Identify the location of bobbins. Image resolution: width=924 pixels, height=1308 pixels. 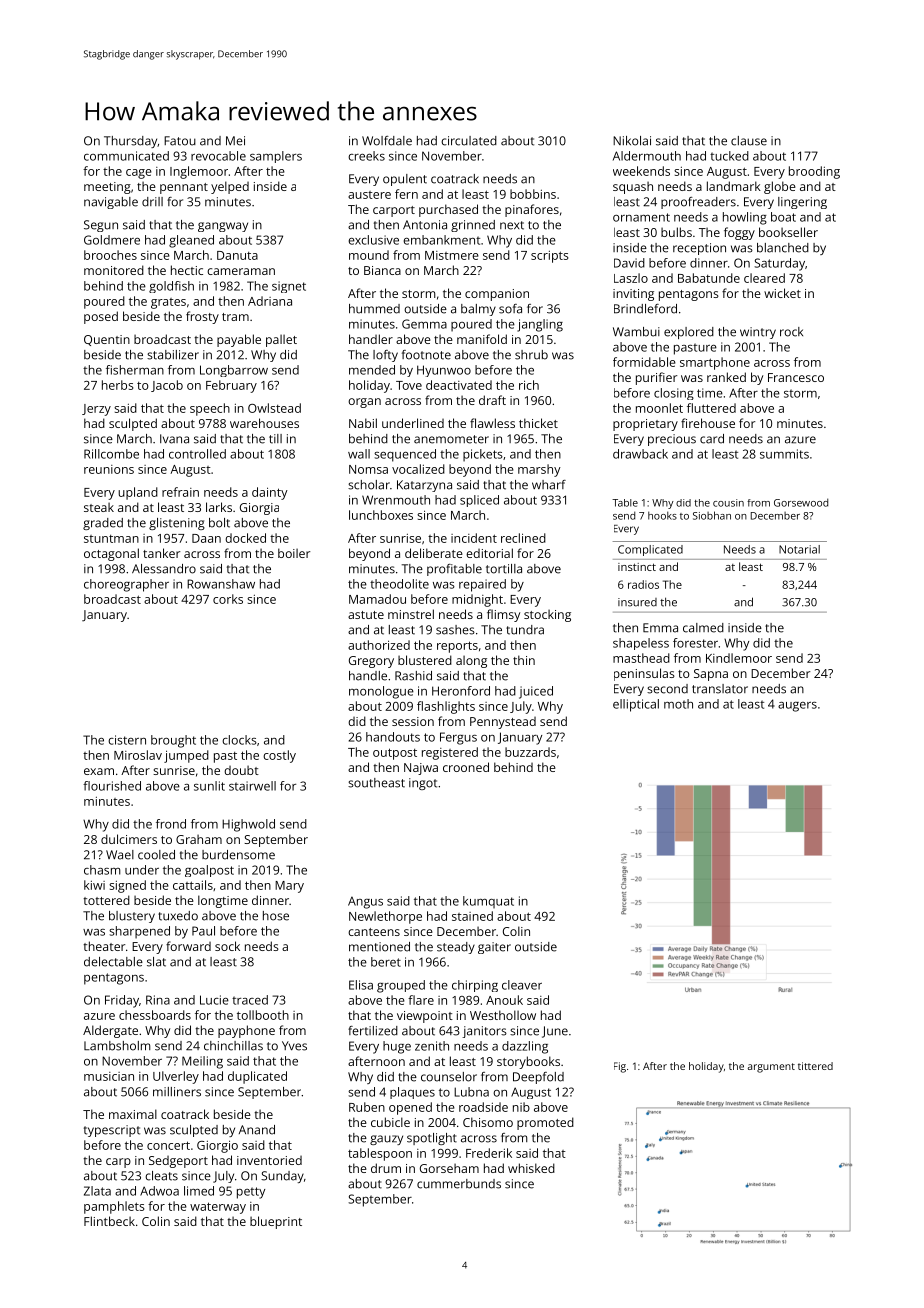
(533, 194).
